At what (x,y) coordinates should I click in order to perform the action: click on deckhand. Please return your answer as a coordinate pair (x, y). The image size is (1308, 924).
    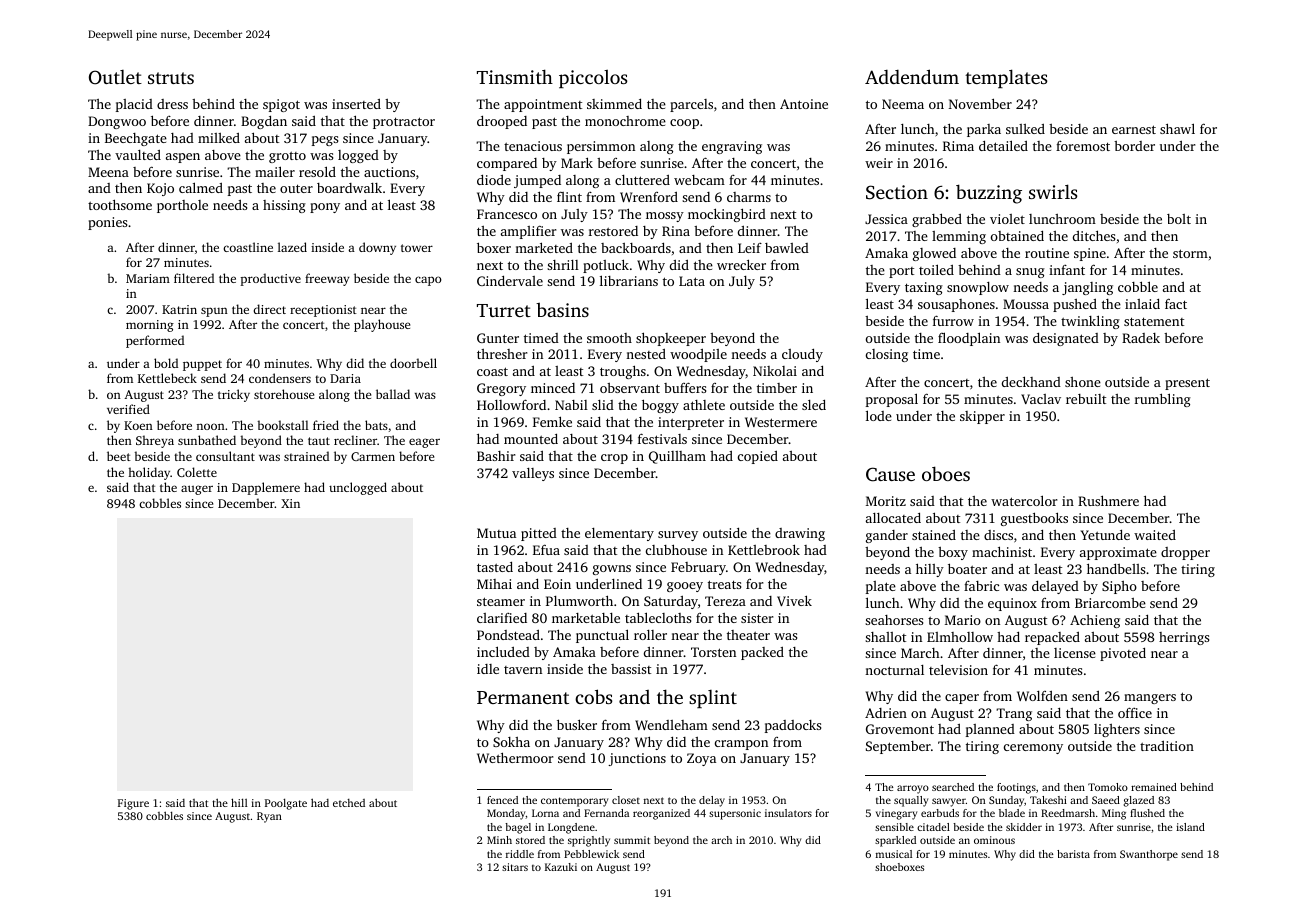
    Looking at the image, I should click on (1031, 381).
